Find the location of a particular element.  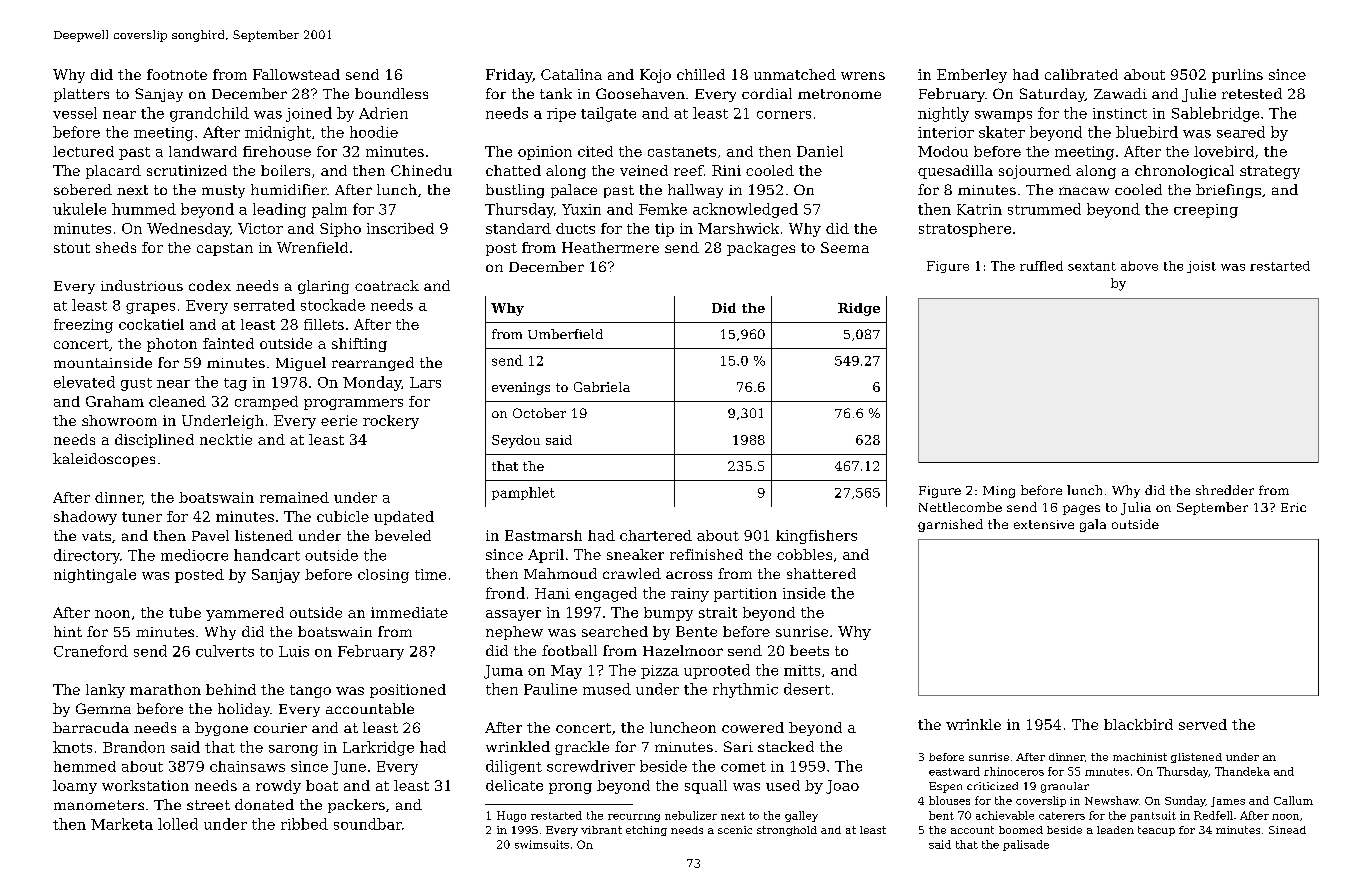

prong is located at coordinates (570, 788).
